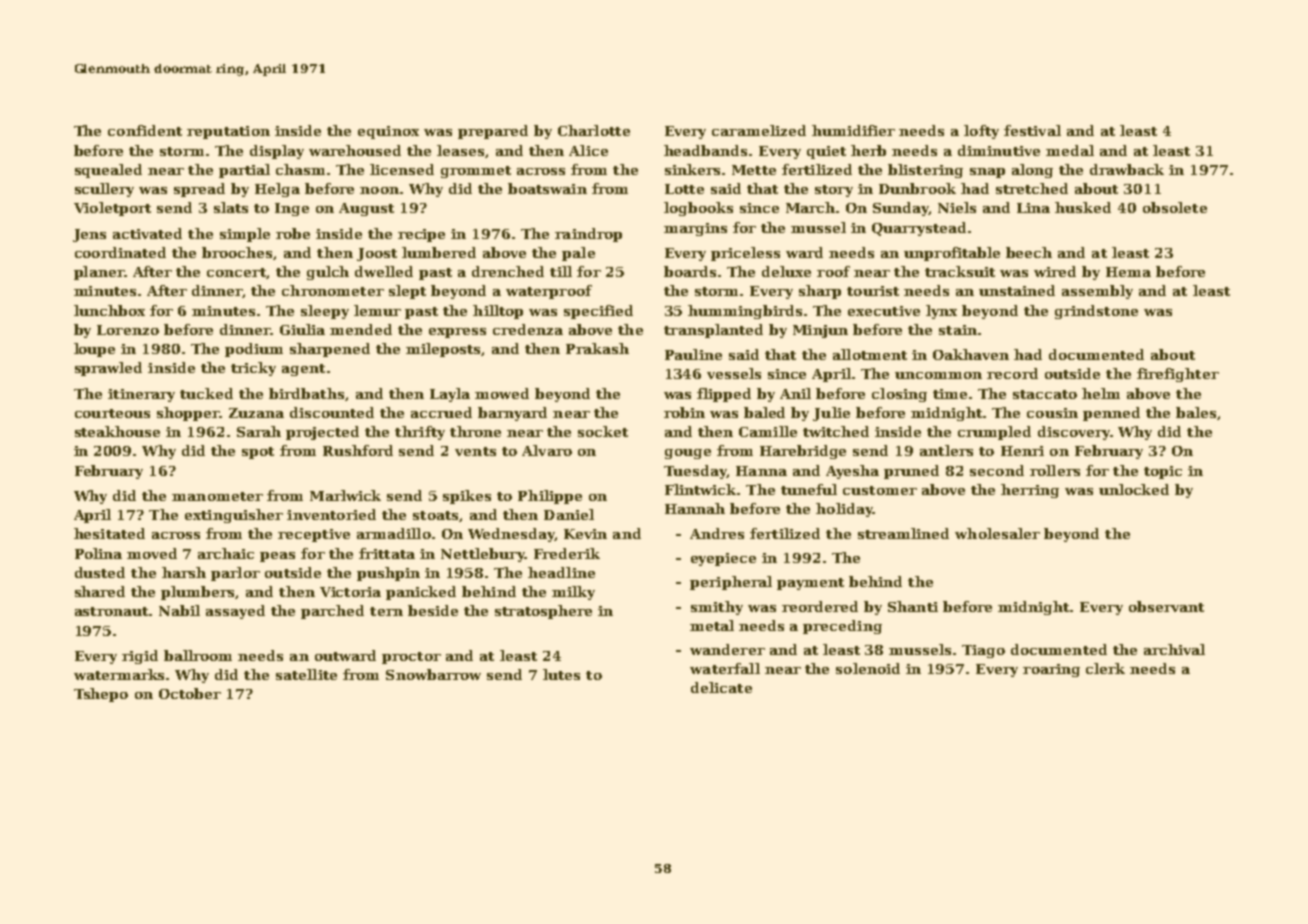  I want to click on hilltop, so click(498, 312).
